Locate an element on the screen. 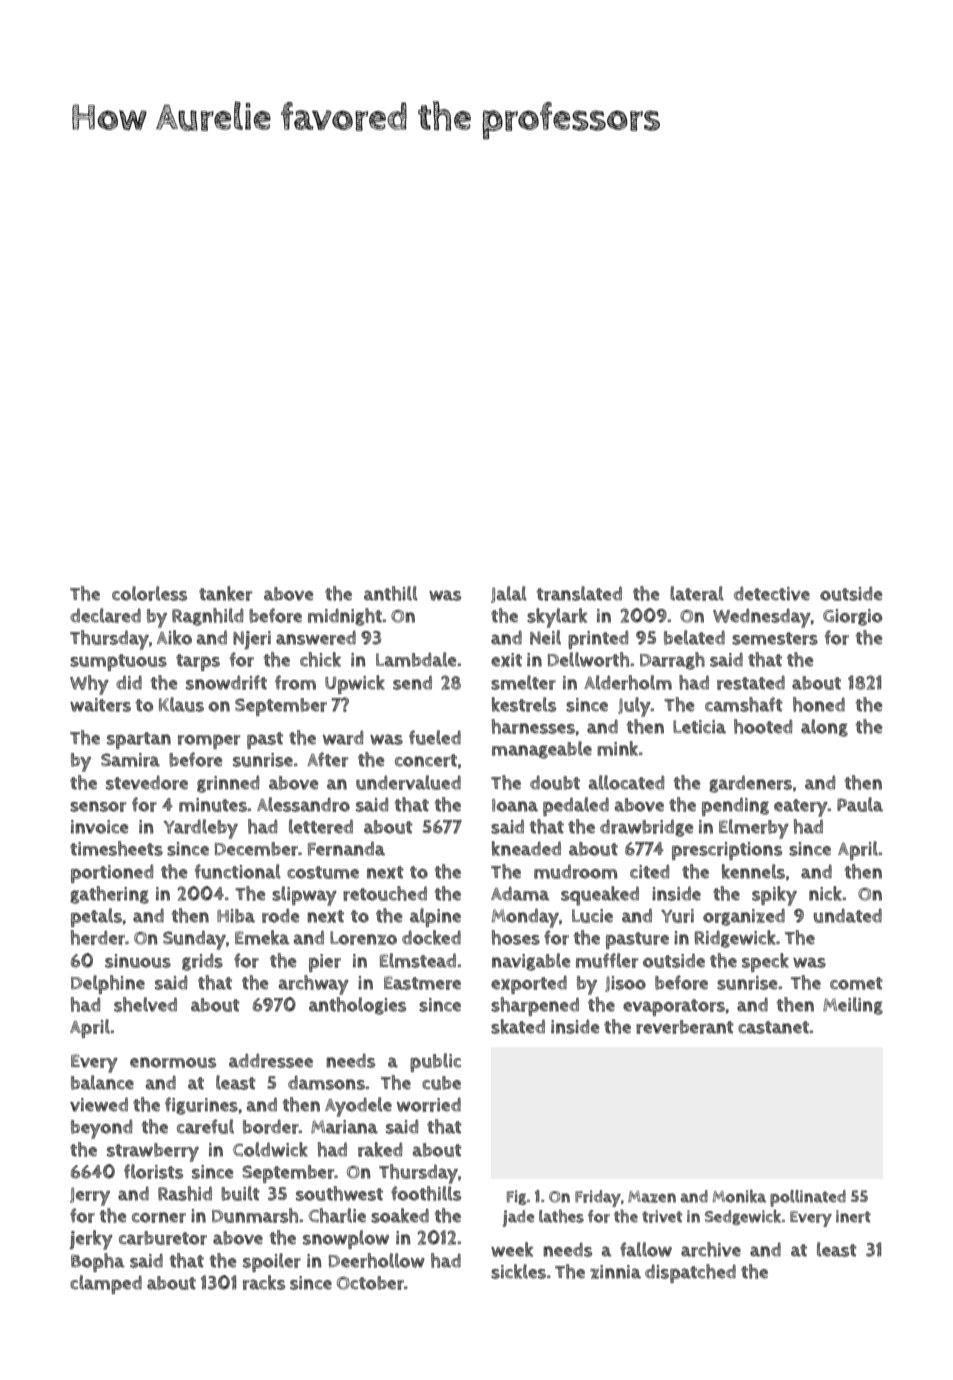  Eastmere is located at coordinates (422, 983).
